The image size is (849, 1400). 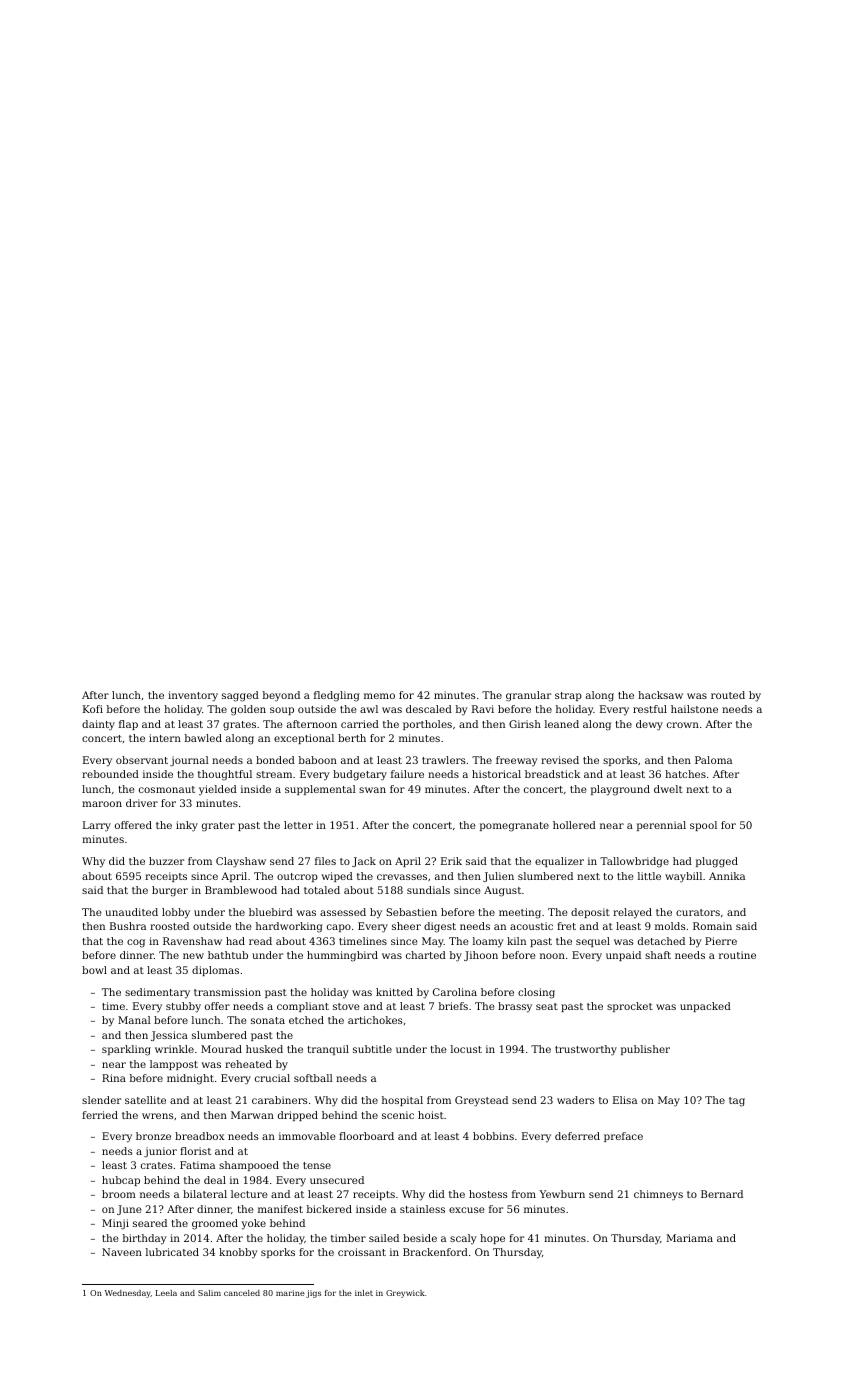 What do you see at coordinates (466, 1049) in the screenshot?
I see `locust` at bounding box center [466, 1049].
